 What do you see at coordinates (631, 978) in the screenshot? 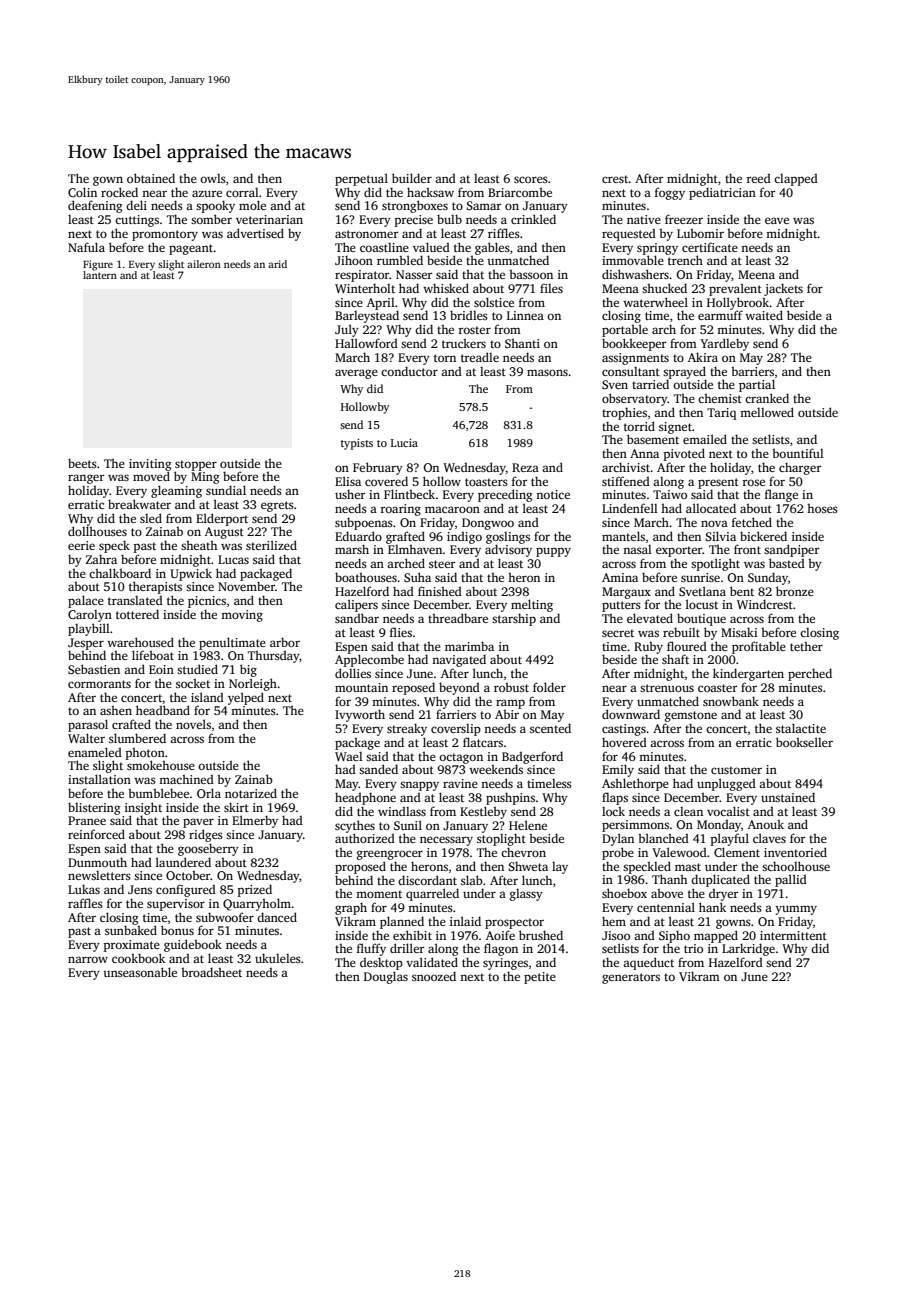
I see `generators` at bounding box center [631, 978].
